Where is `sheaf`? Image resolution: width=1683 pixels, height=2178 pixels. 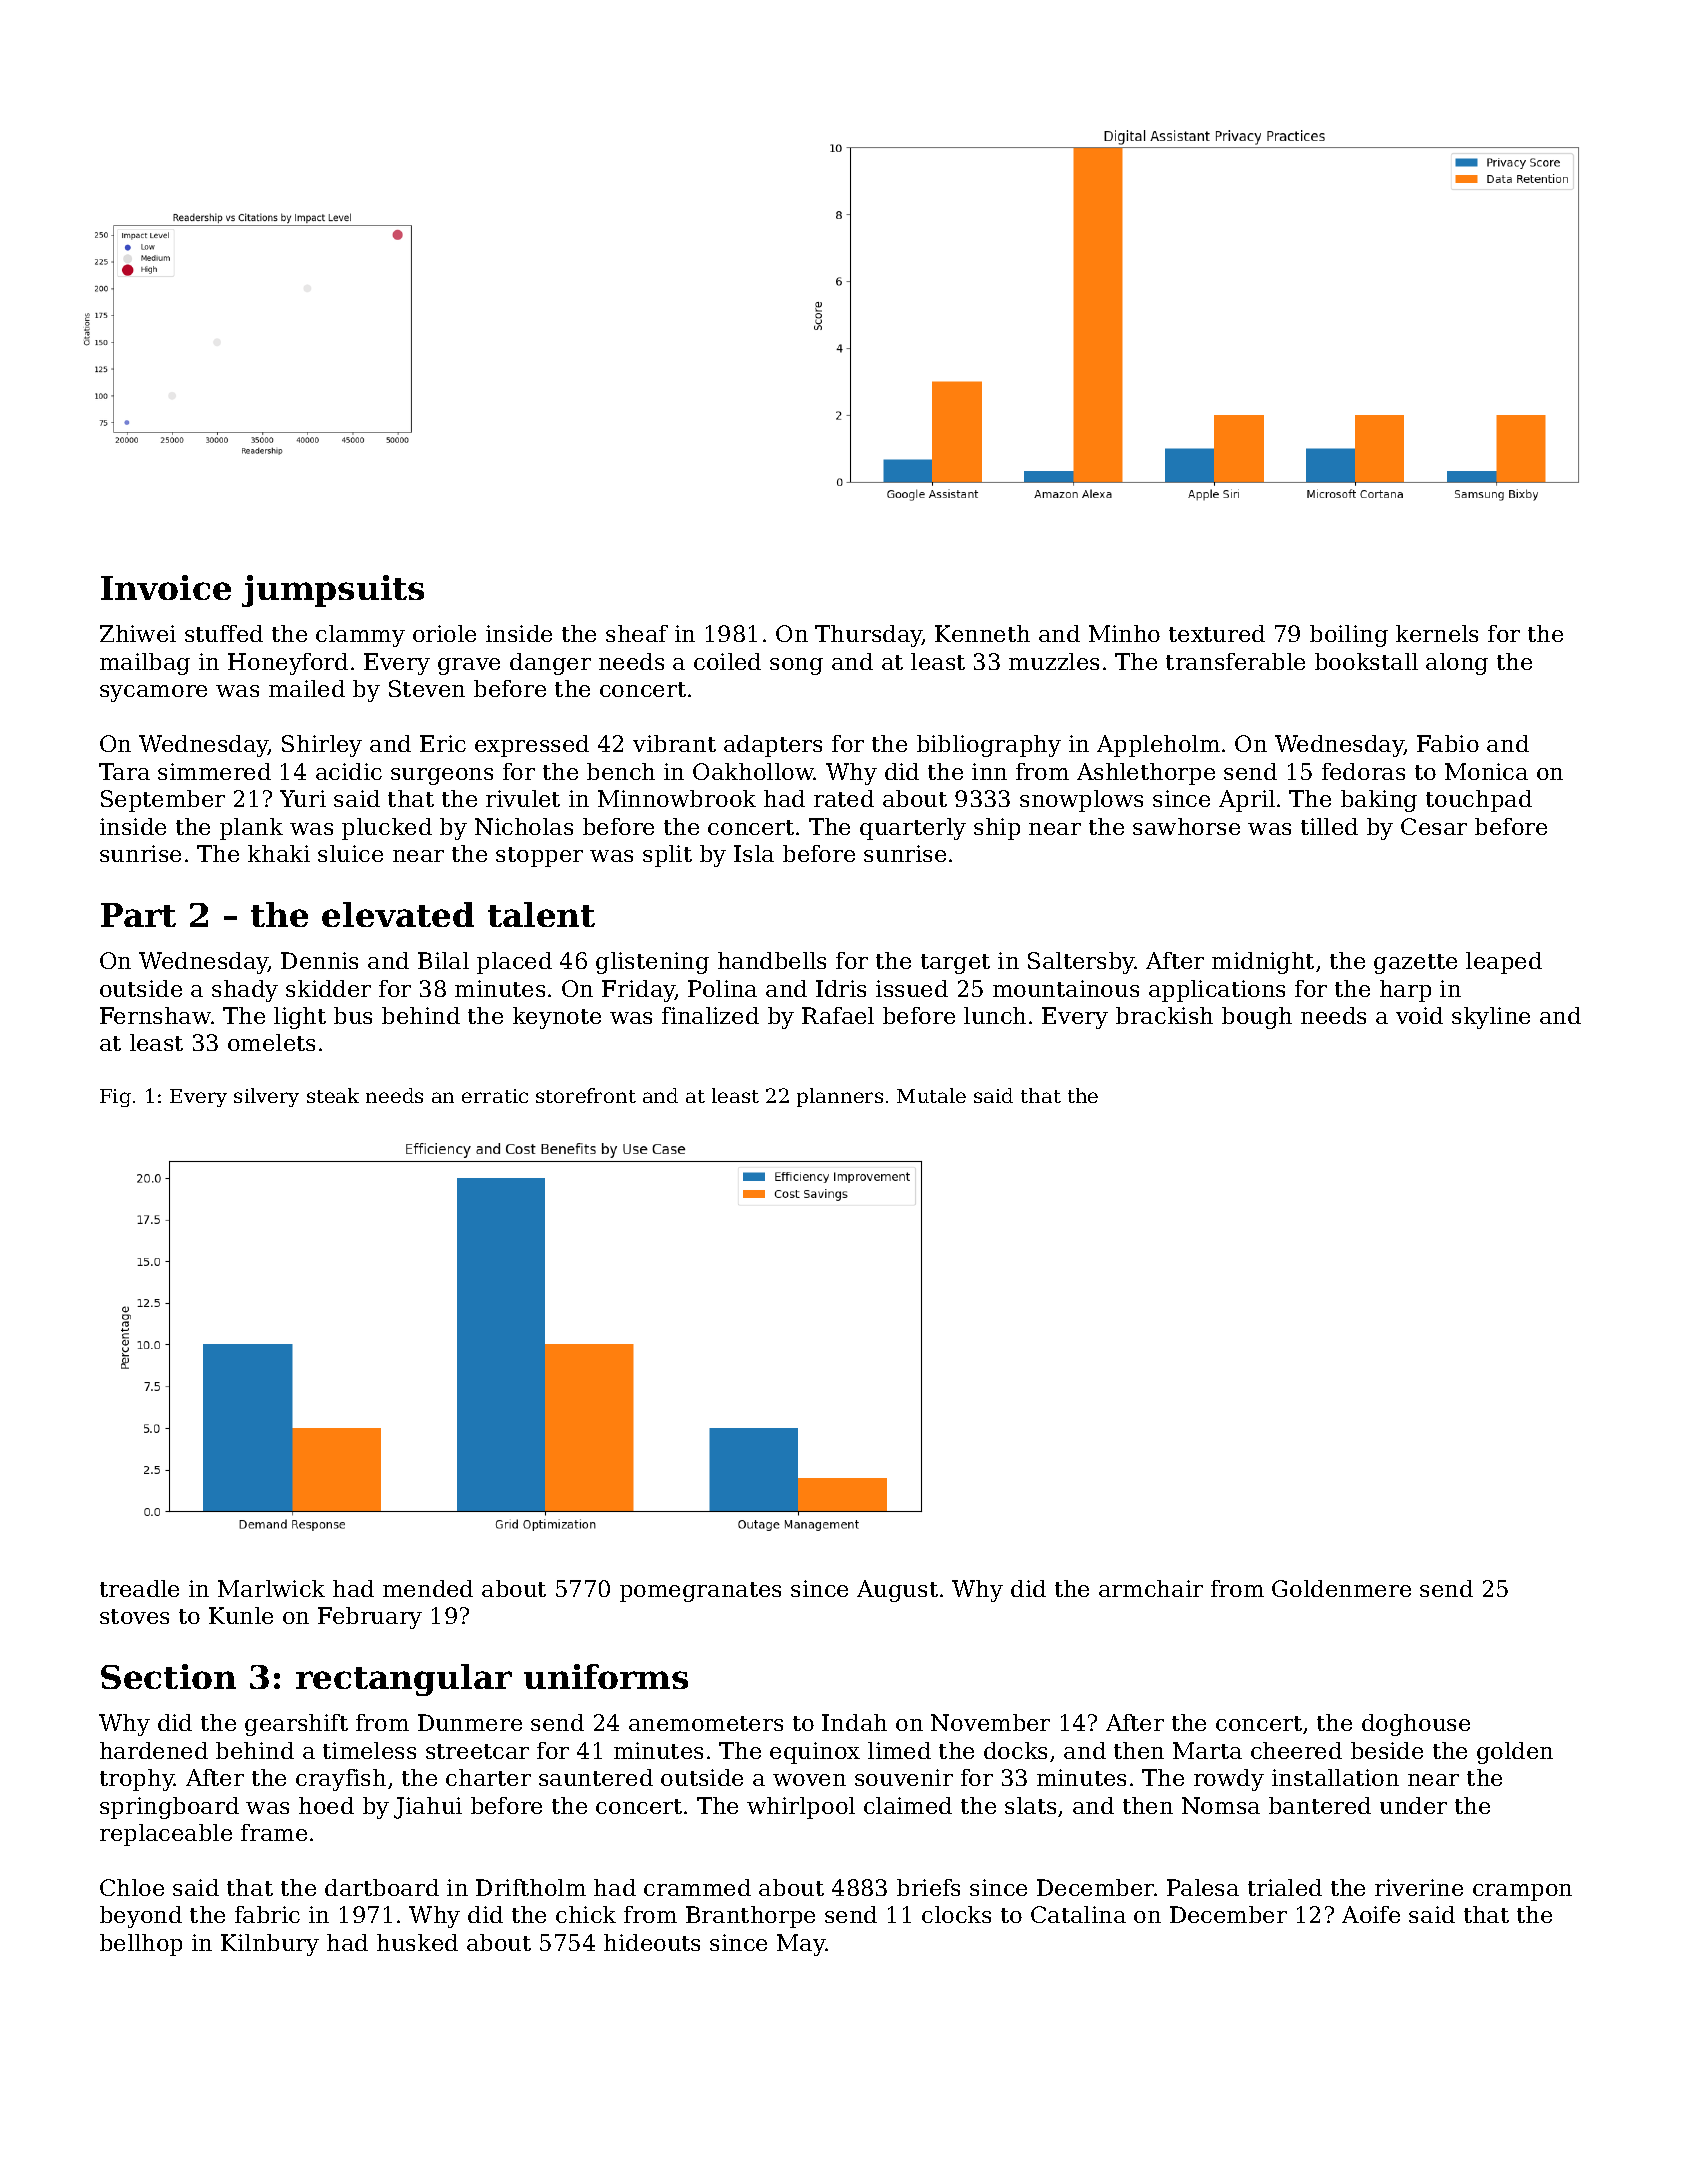
sheaf is located at coordinates (637, 633).
